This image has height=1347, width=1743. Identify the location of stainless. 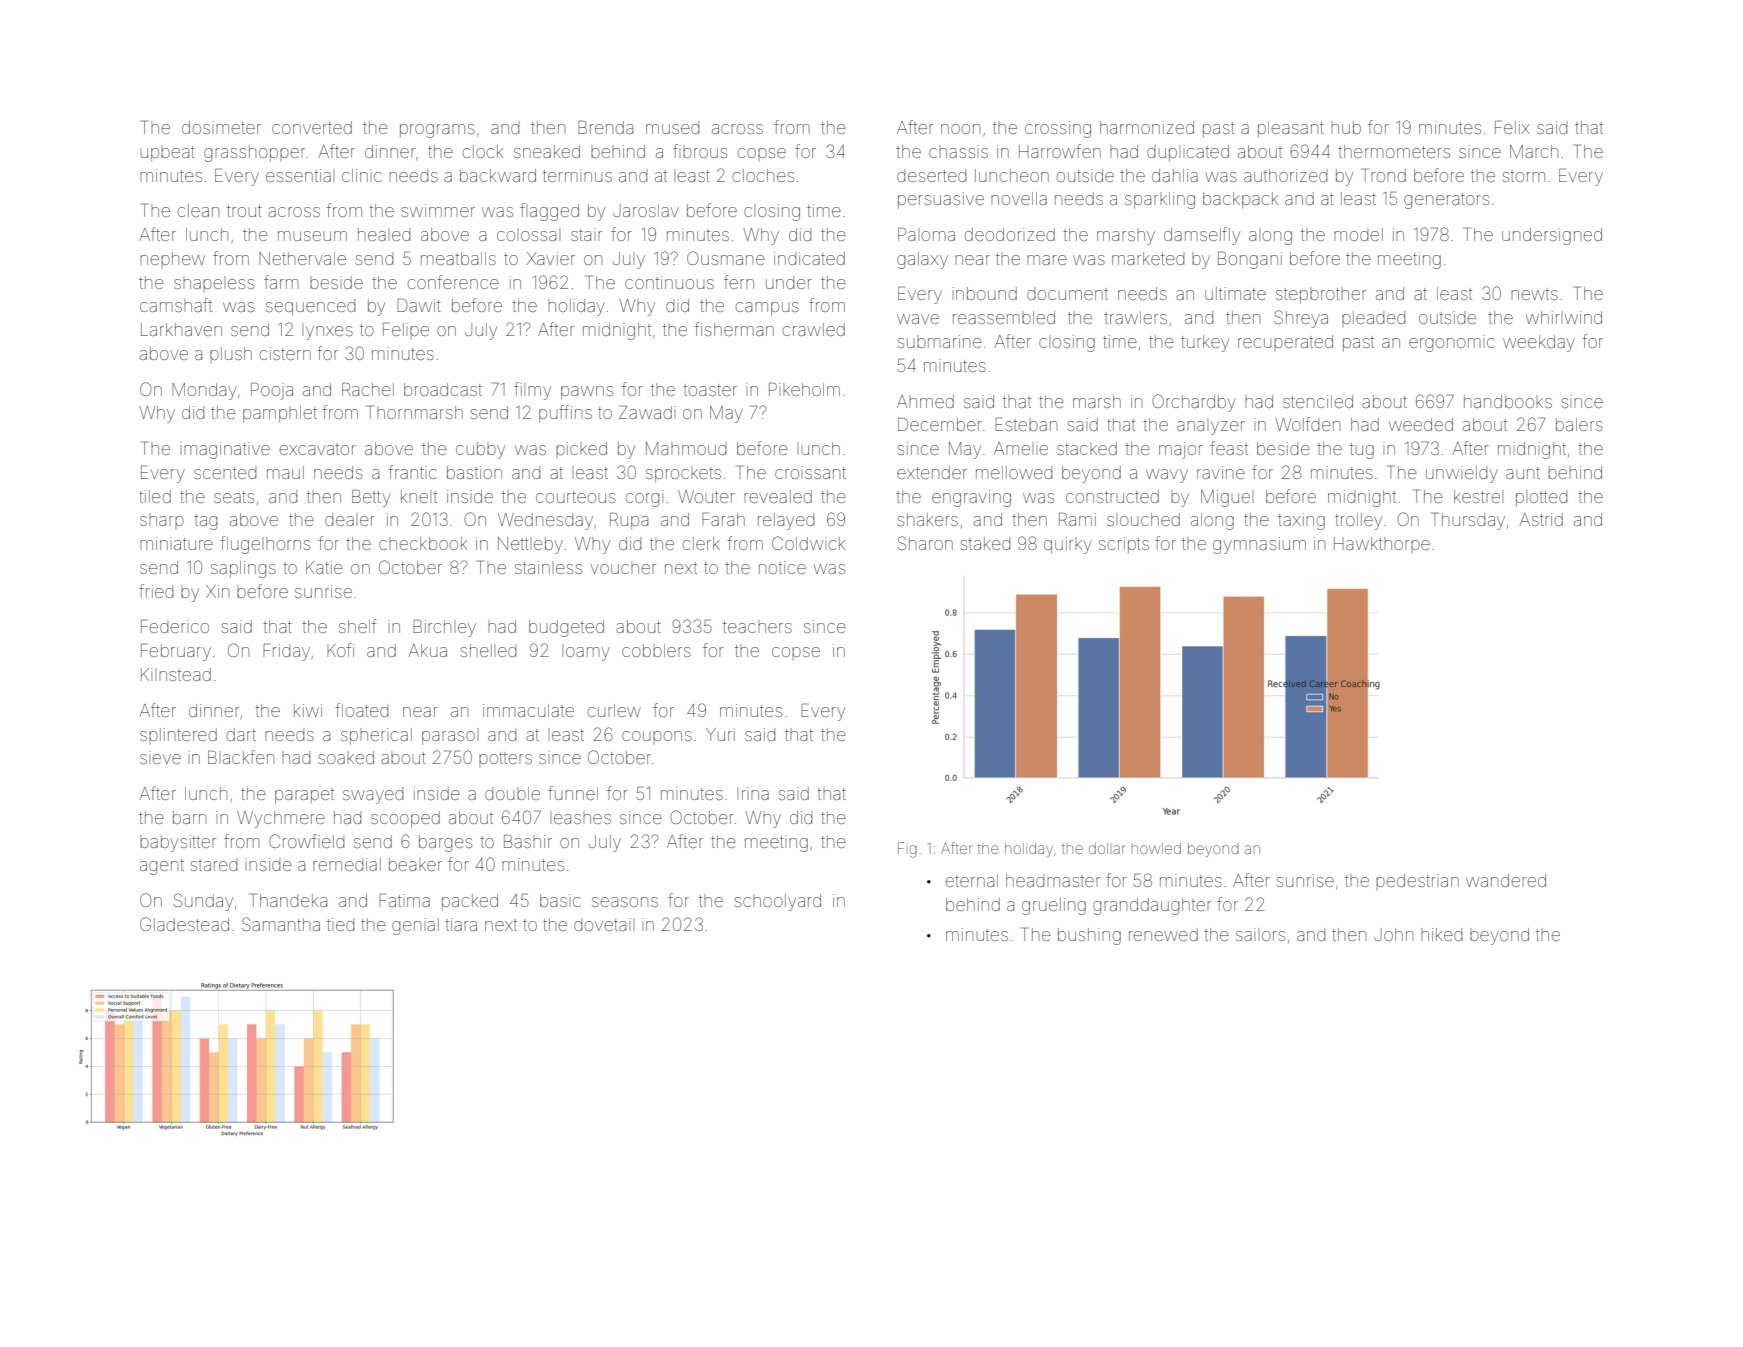
(548, 567).
